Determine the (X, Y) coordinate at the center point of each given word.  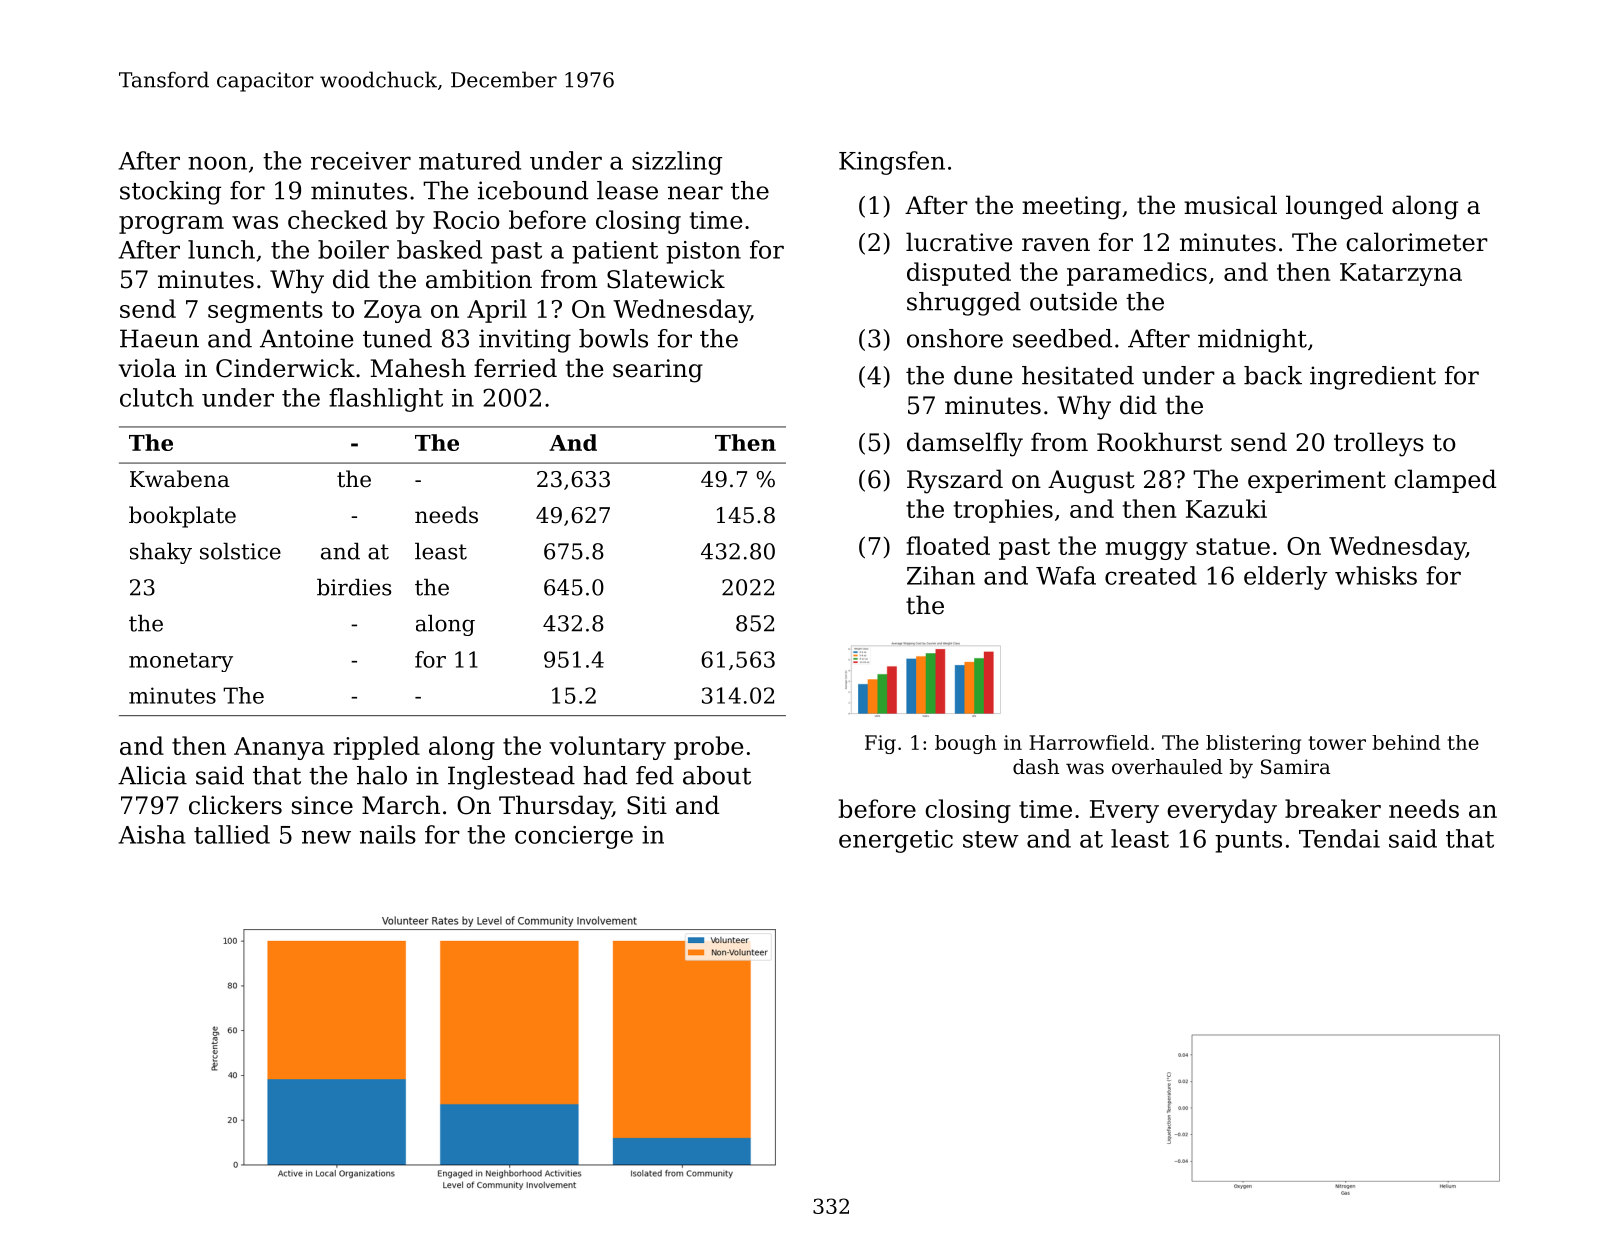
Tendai (1339, 838)
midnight (1252, 341)
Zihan (941, 575)
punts (1248, 842)
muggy (1146, 551)
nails (388, 834)
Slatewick (666, 279)
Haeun (159, 338)
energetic (896, 841)
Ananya (279, 748)
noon (217, 163)
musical (1230, 205)
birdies (354, 587)
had (605, 775)
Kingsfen (892, 163)
